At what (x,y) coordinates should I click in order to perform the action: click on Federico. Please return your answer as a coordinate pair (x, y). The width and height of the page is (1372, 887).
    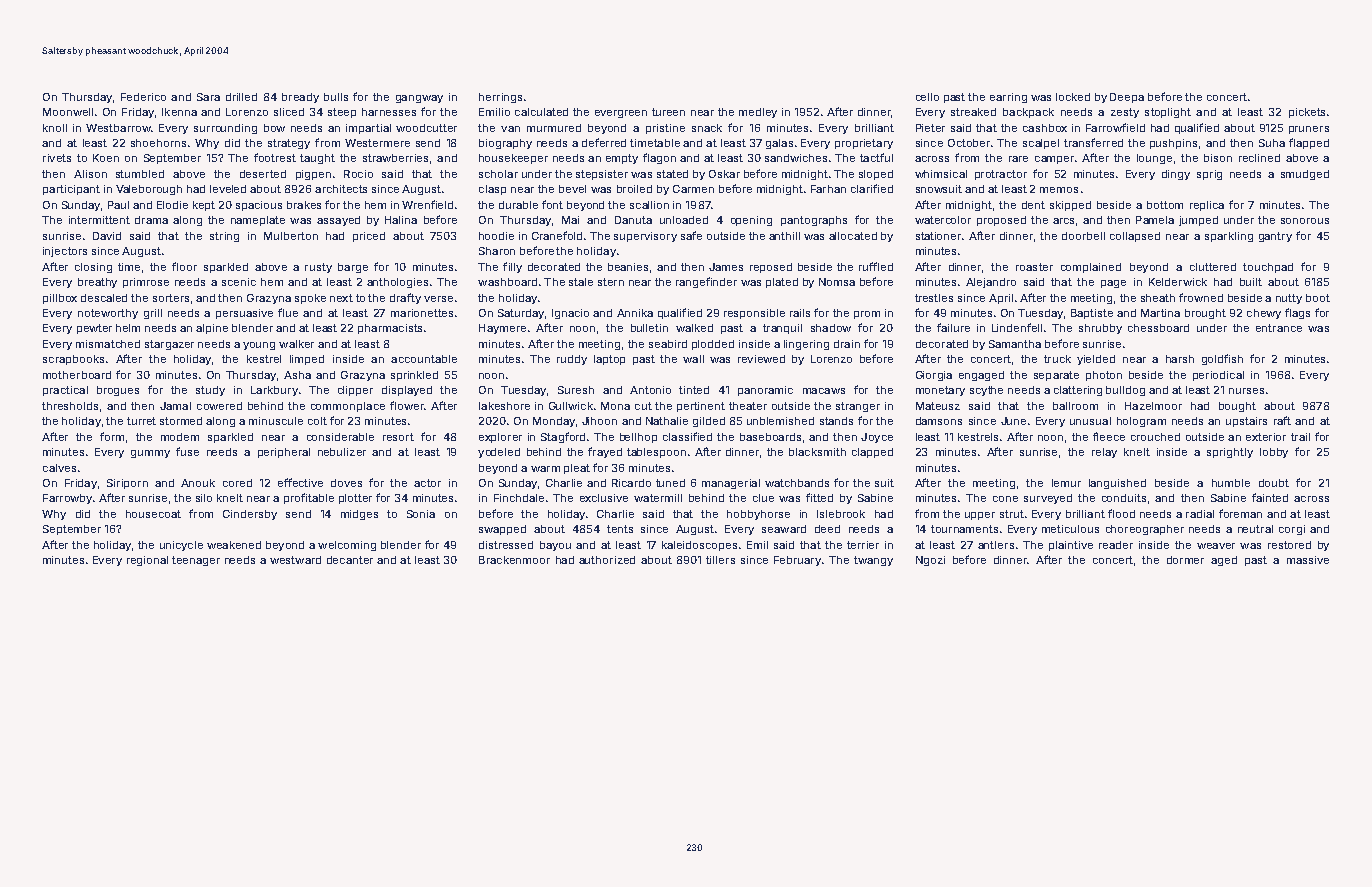
    Looking at the image, I should click on (143, 97).
